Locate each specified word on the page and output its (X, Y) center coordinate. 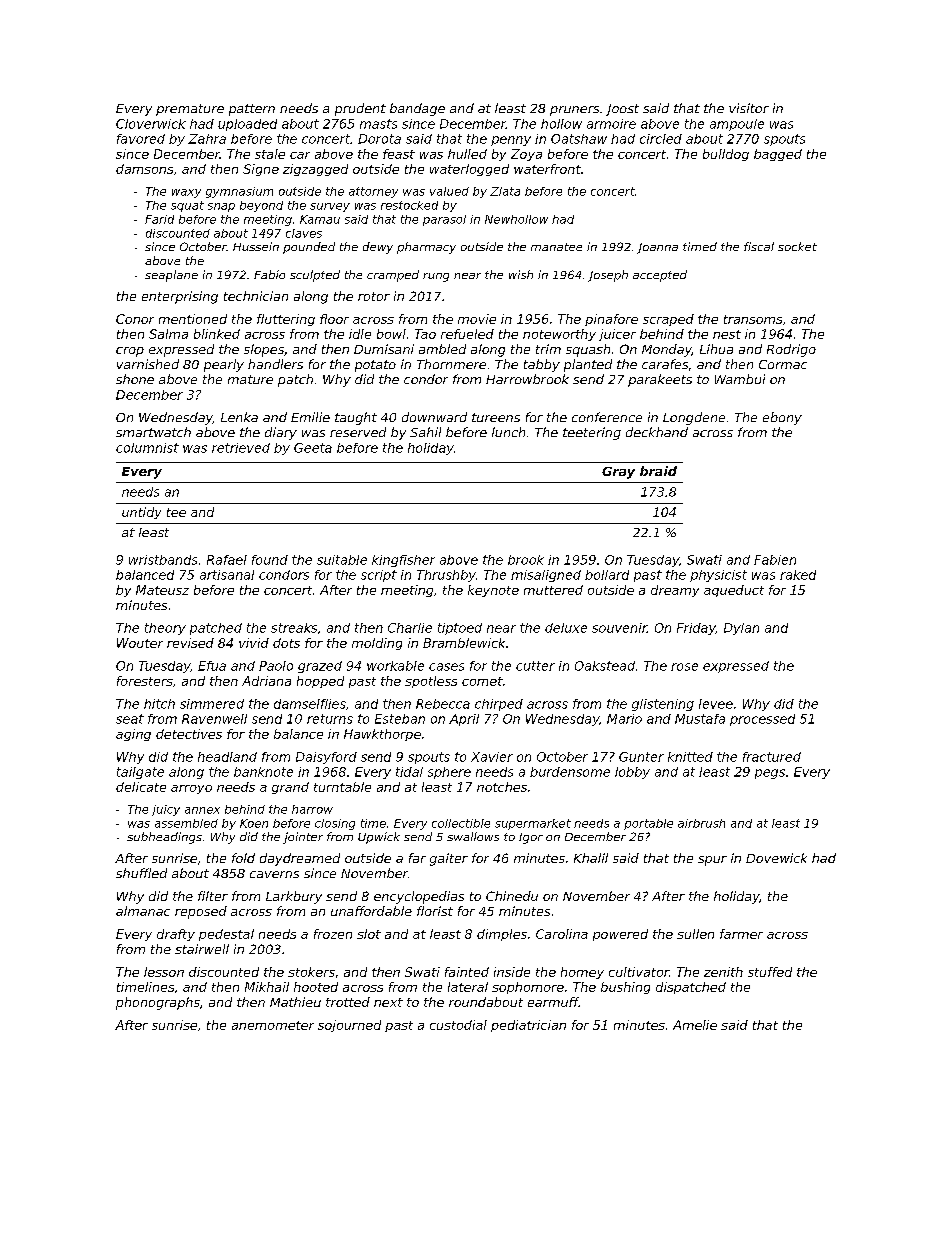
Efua (212, 666)
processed (762, 720)
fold (243, 858)
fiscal (759, 246)
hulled (467, 154)
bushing (625, 988)
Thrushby (446, 576)
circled (661, 139)
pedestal (226, 935)
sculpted (315, 276)
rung (436, 277)
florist (435, 911)
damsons (144, 169)
